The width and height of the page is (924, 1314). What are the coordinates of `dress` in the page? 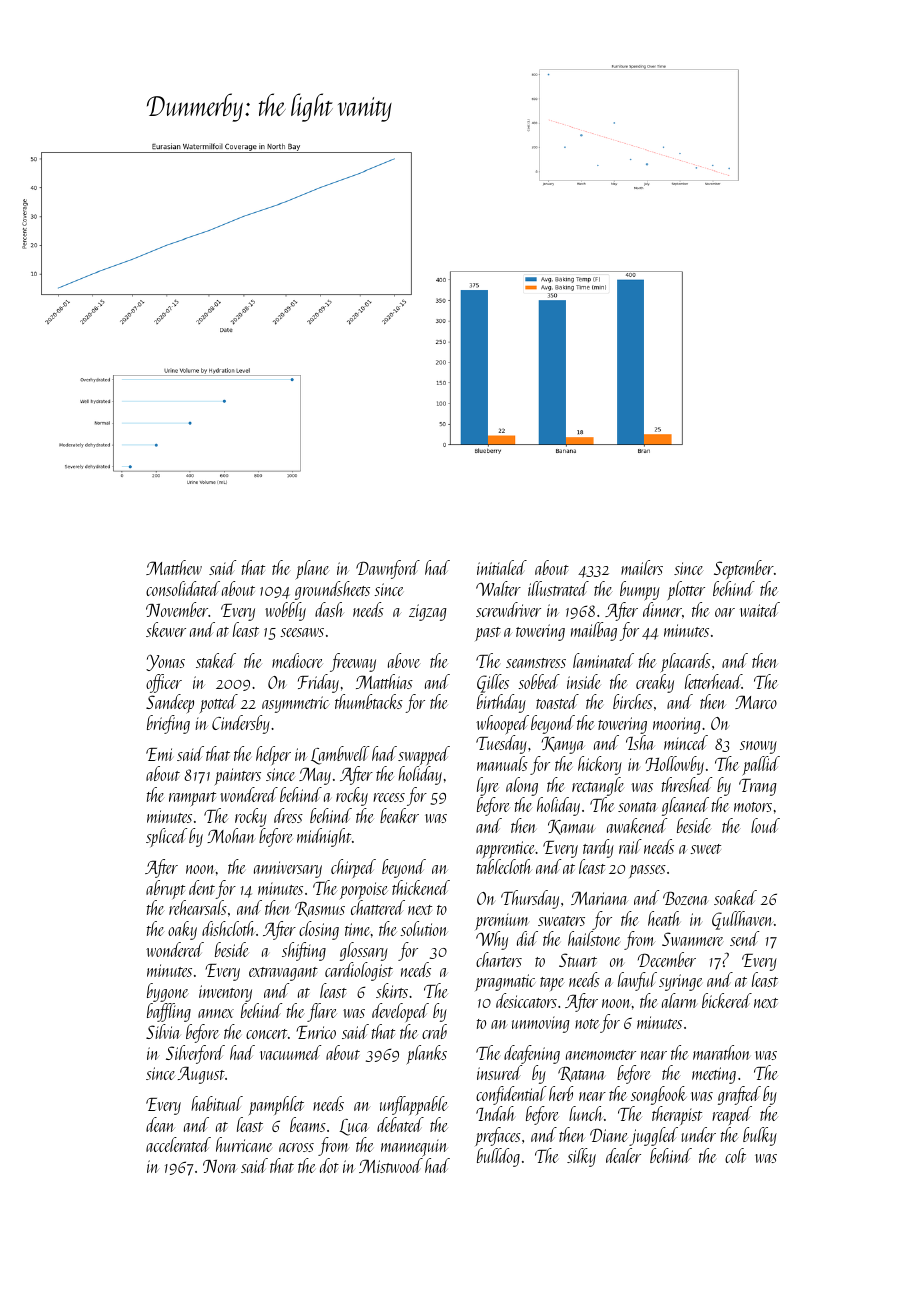 It's located at (288, 815).
